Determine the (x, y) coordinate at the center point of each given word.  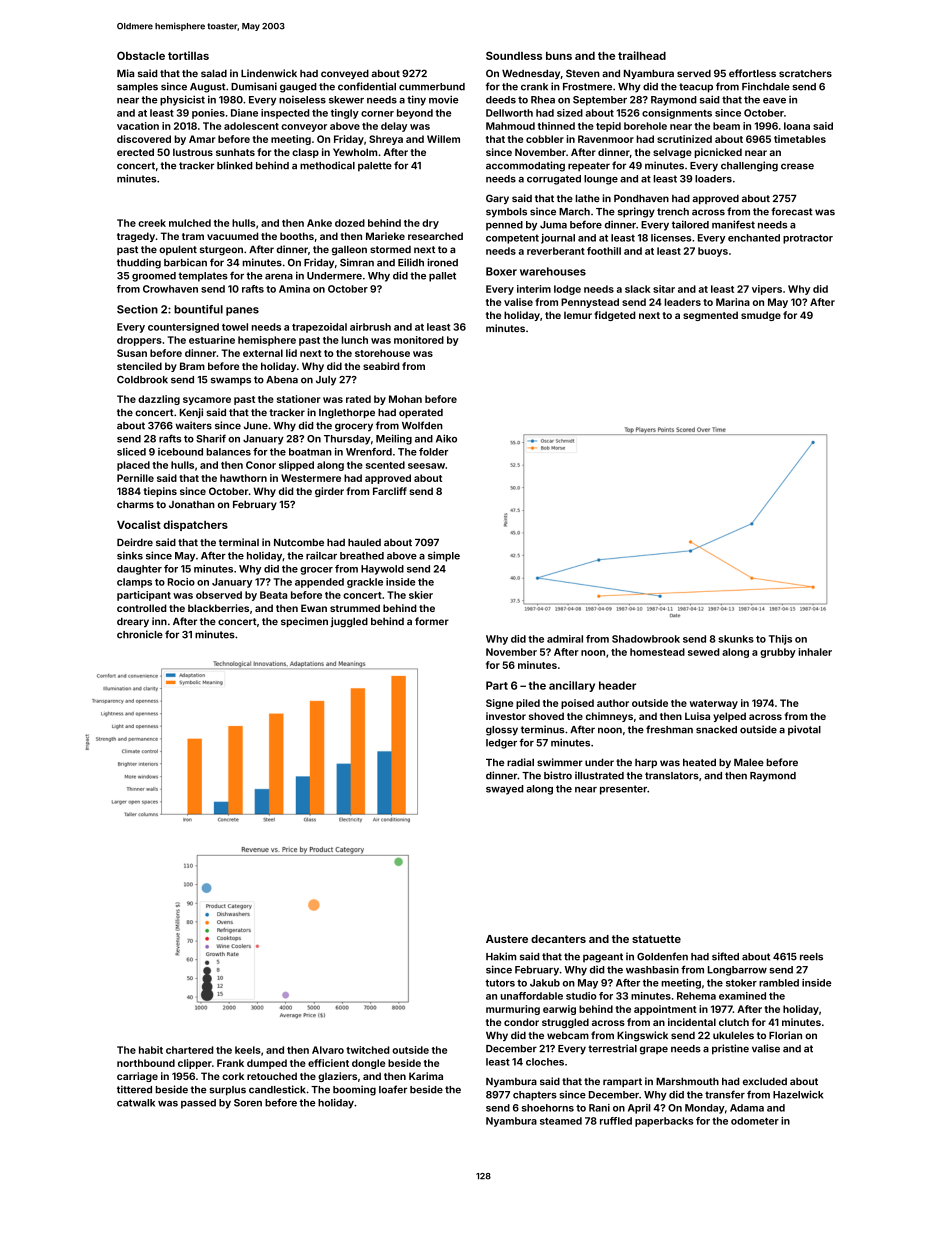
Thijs (780, 640)
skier (421, 595)
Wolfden (422, 425)
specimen (304, 622)
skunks (736, 639)
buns (559, 56)
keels (248, 1050)
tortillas (188, 55)
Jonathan (192, 504)
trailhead (642, 55)
